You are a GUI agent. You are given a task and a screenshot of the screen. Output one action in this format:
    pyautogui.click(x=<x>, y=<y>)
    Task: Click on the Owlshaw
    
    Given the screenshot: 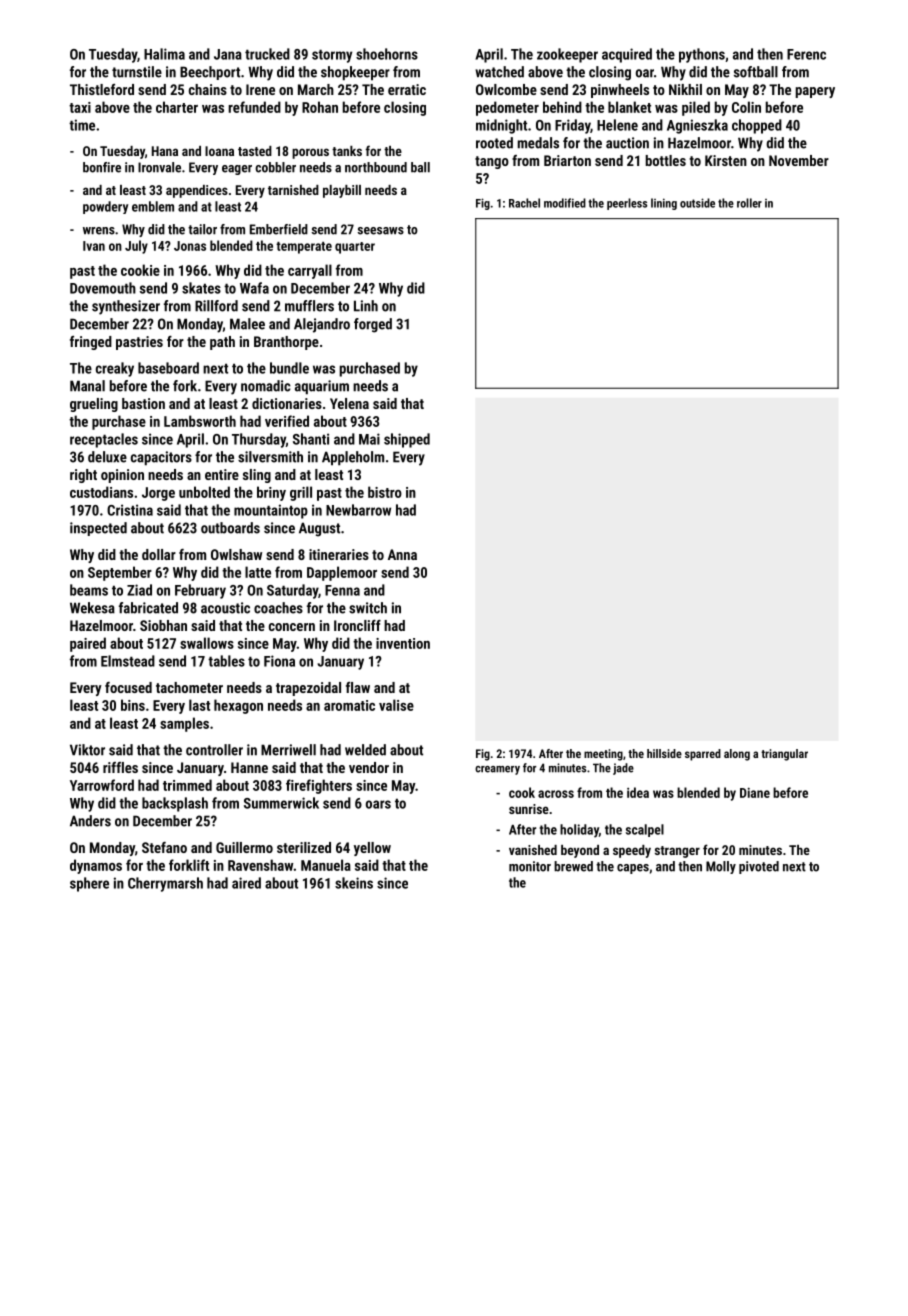 What is the action you would take?
    pyautogui.click(x=236, y=554)
